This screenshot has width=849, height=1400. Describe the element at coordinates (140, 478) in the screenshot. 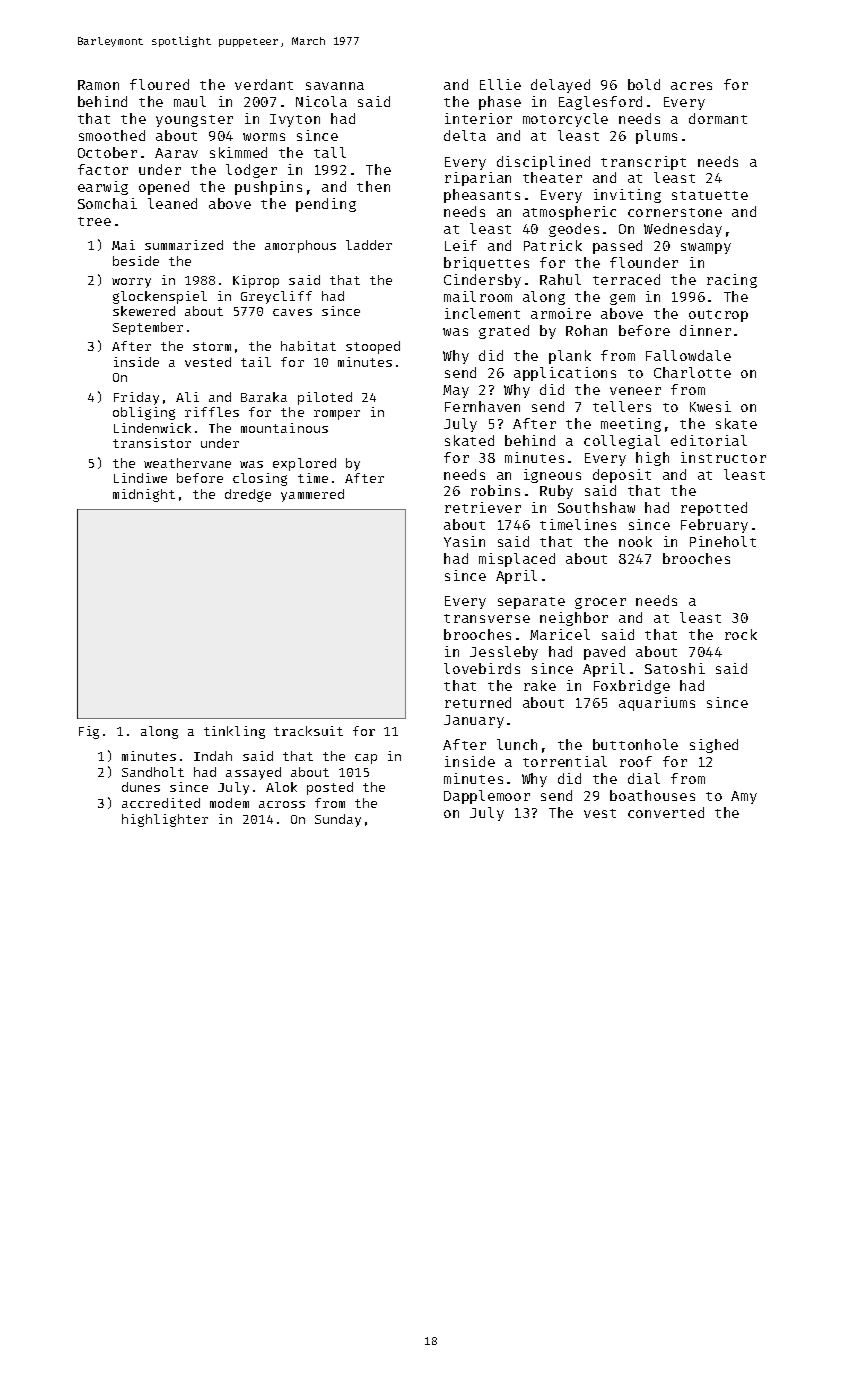

I see `Lindiwe` at that location.
